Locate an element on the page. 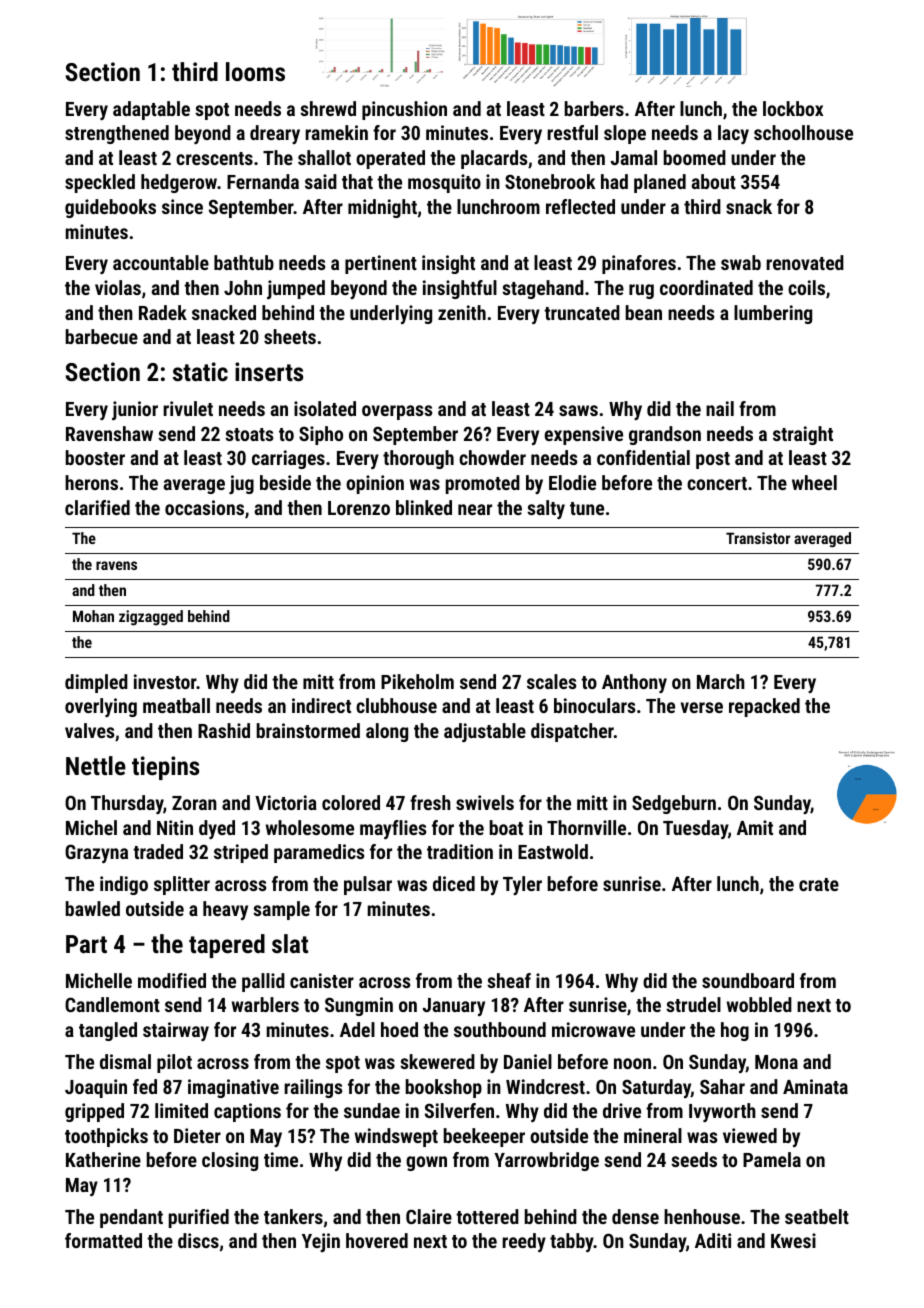 This page has width=924, height=1308. booster is located at coordinates (95, 457).
